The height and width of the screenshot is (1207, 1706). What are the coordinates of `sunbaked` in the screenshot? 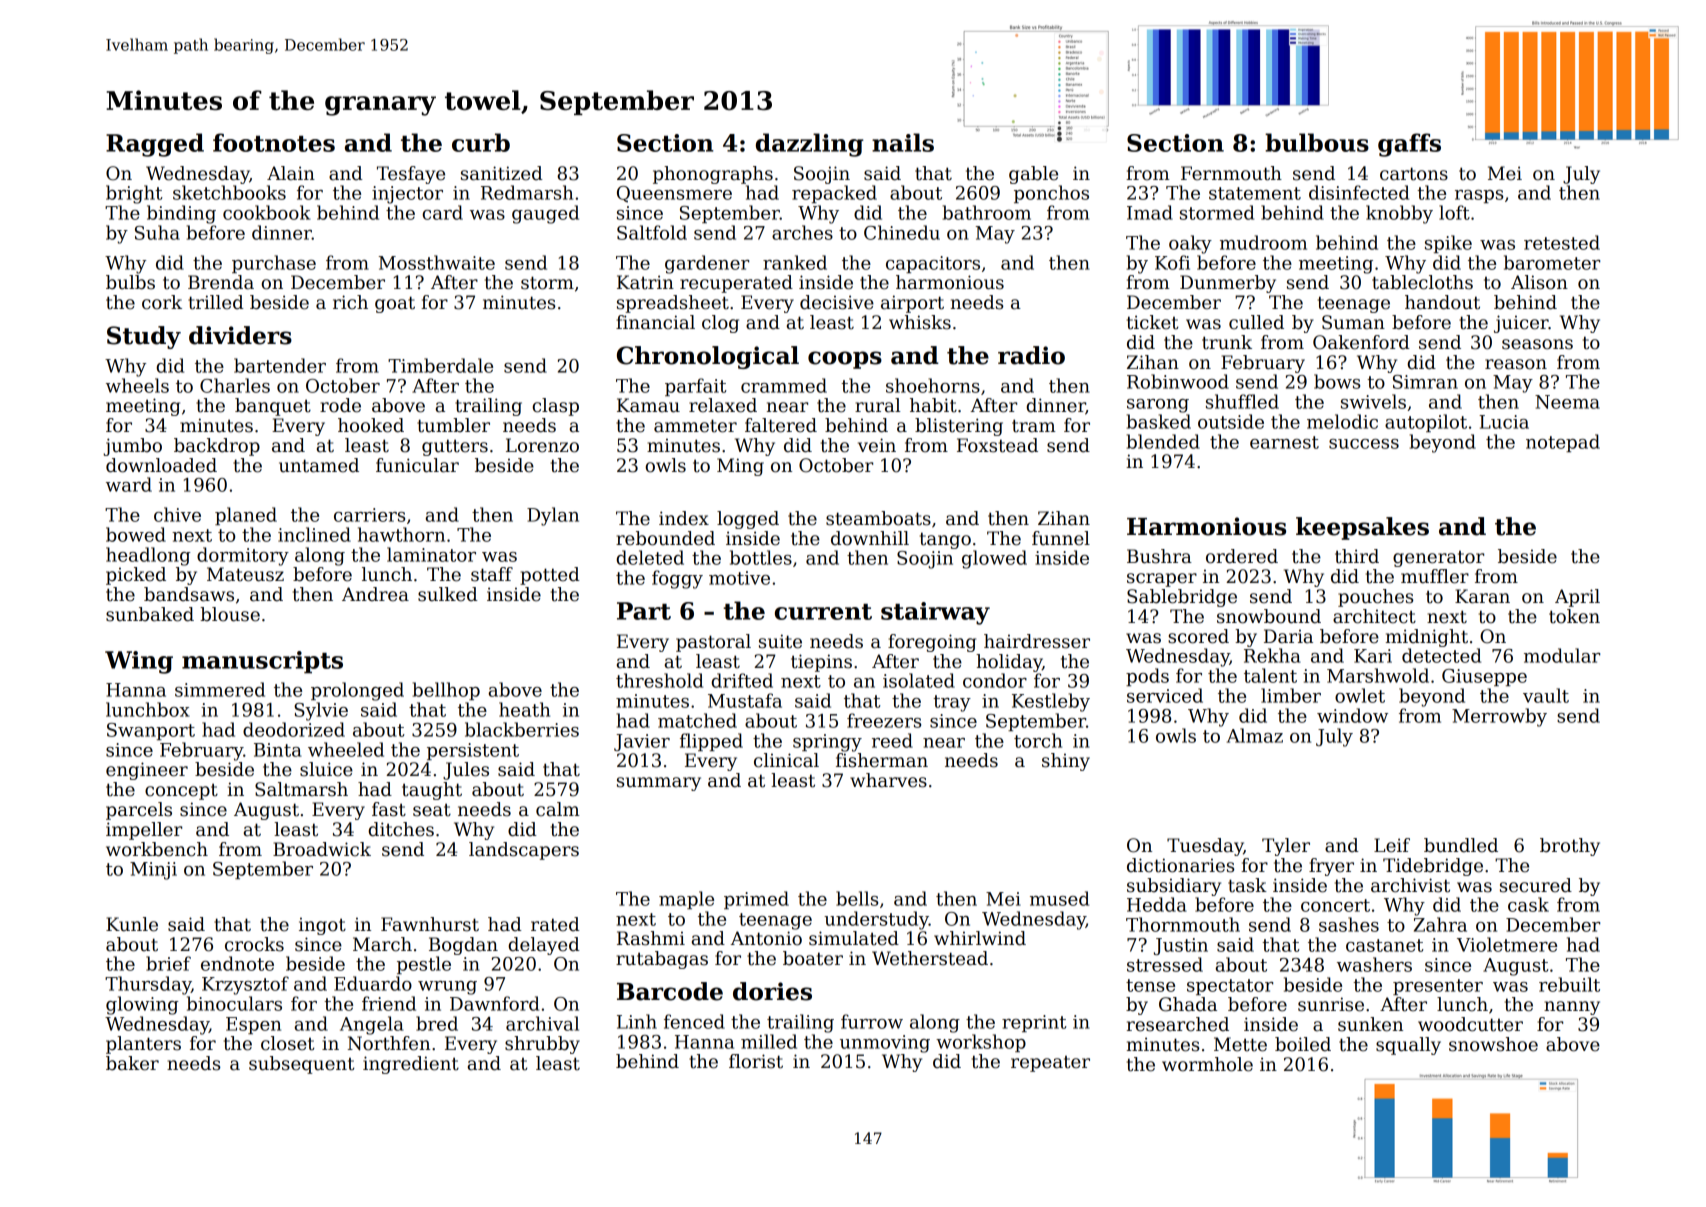 It's located at (150, 614).
